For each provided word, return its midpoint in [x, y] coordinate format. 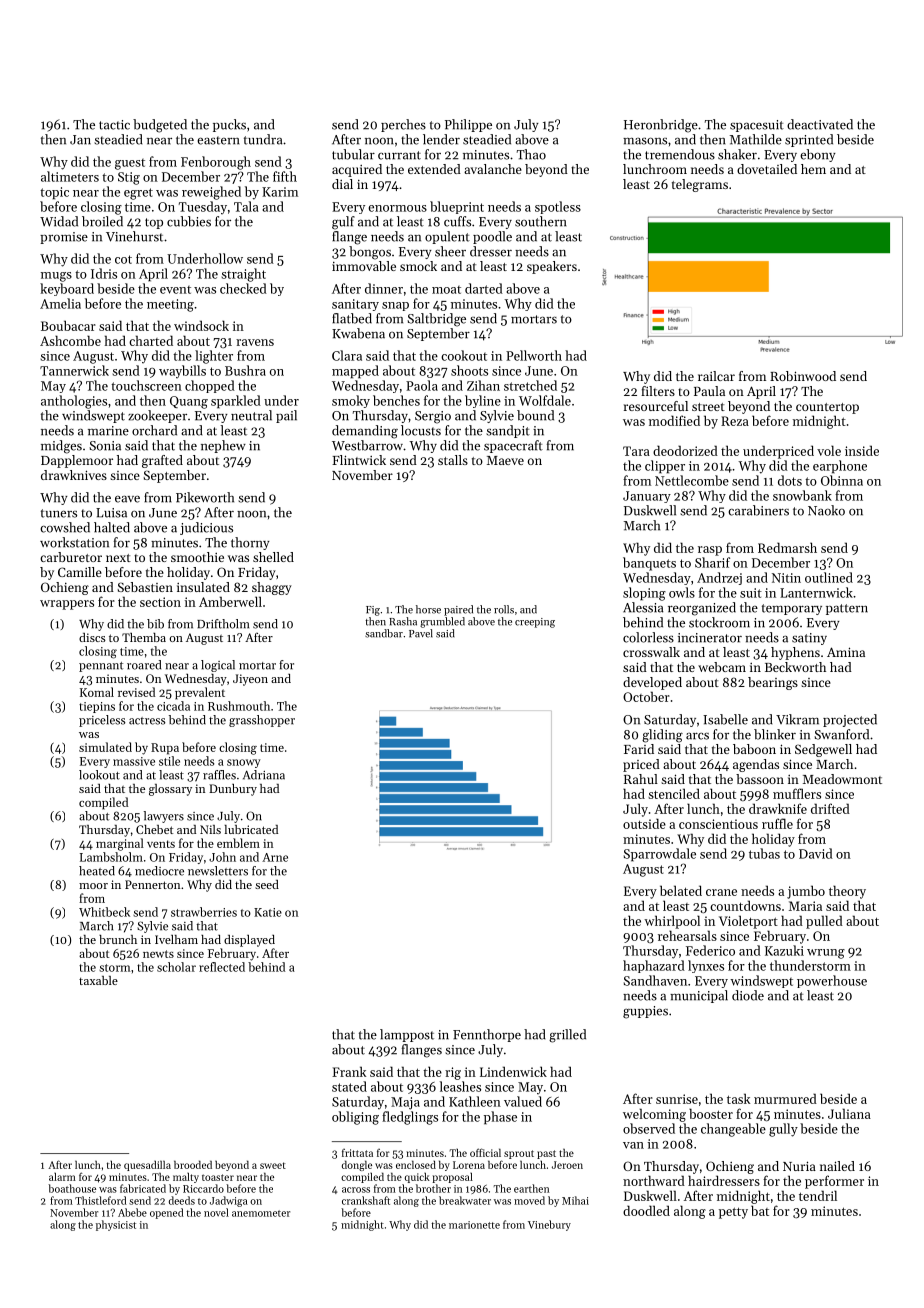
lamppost [407, 1035]
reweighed [211, 193]
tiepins [97, 707]
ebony [818, 155]
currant [399, 155]
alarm [62, 1177]
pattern [847, 609]
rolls [504, 609]
